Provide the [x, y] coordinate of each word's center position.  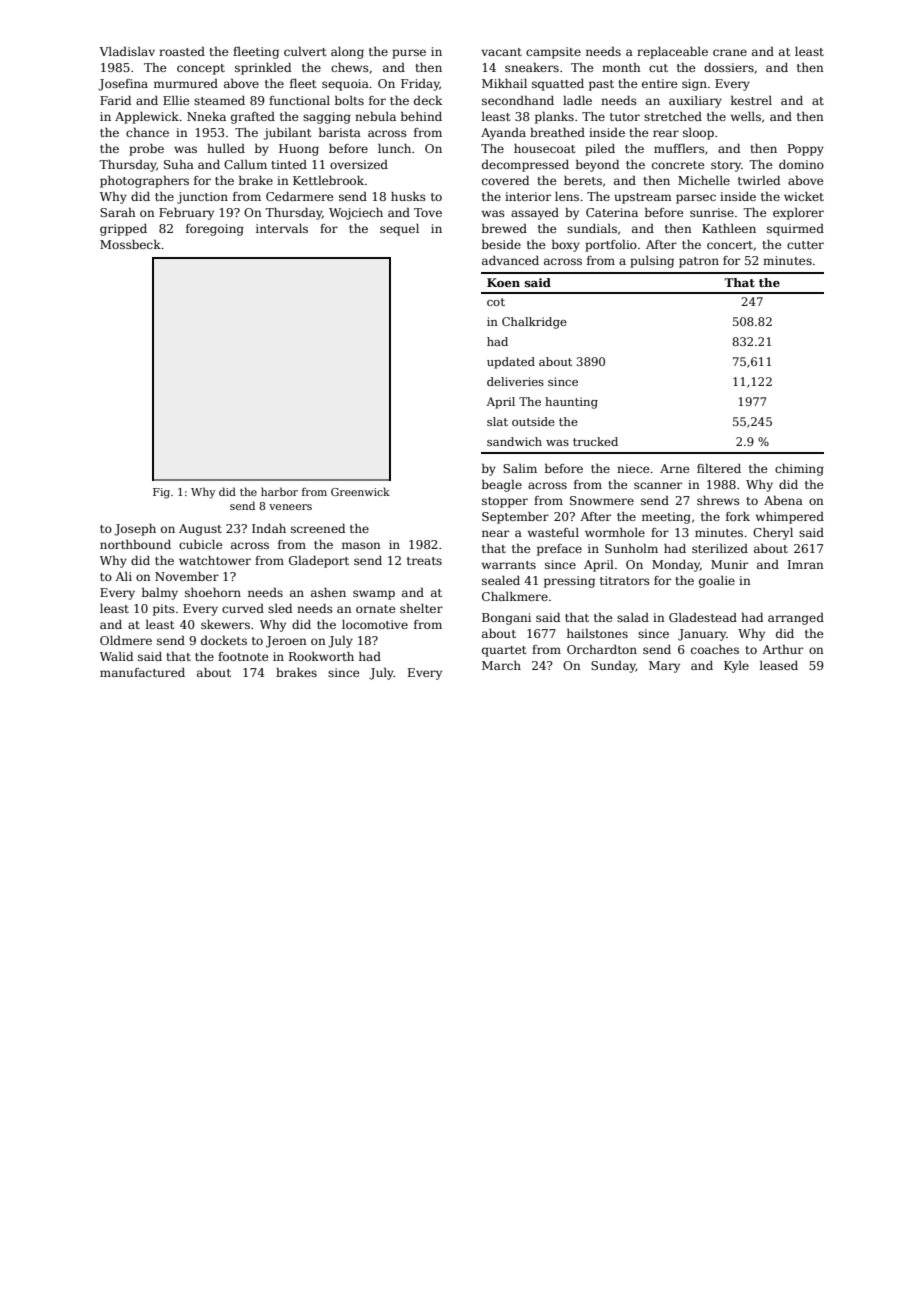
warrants [509, 565]
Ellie [176, 100]
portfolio [611, 246]
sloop [698, 134]
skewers [225, 624]
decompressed [525, 166]
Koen [503, 282]
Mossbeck [130, 244]
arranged [796, 619]
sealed [501, 580]
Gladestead [703, 617]
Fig [161, 493]
